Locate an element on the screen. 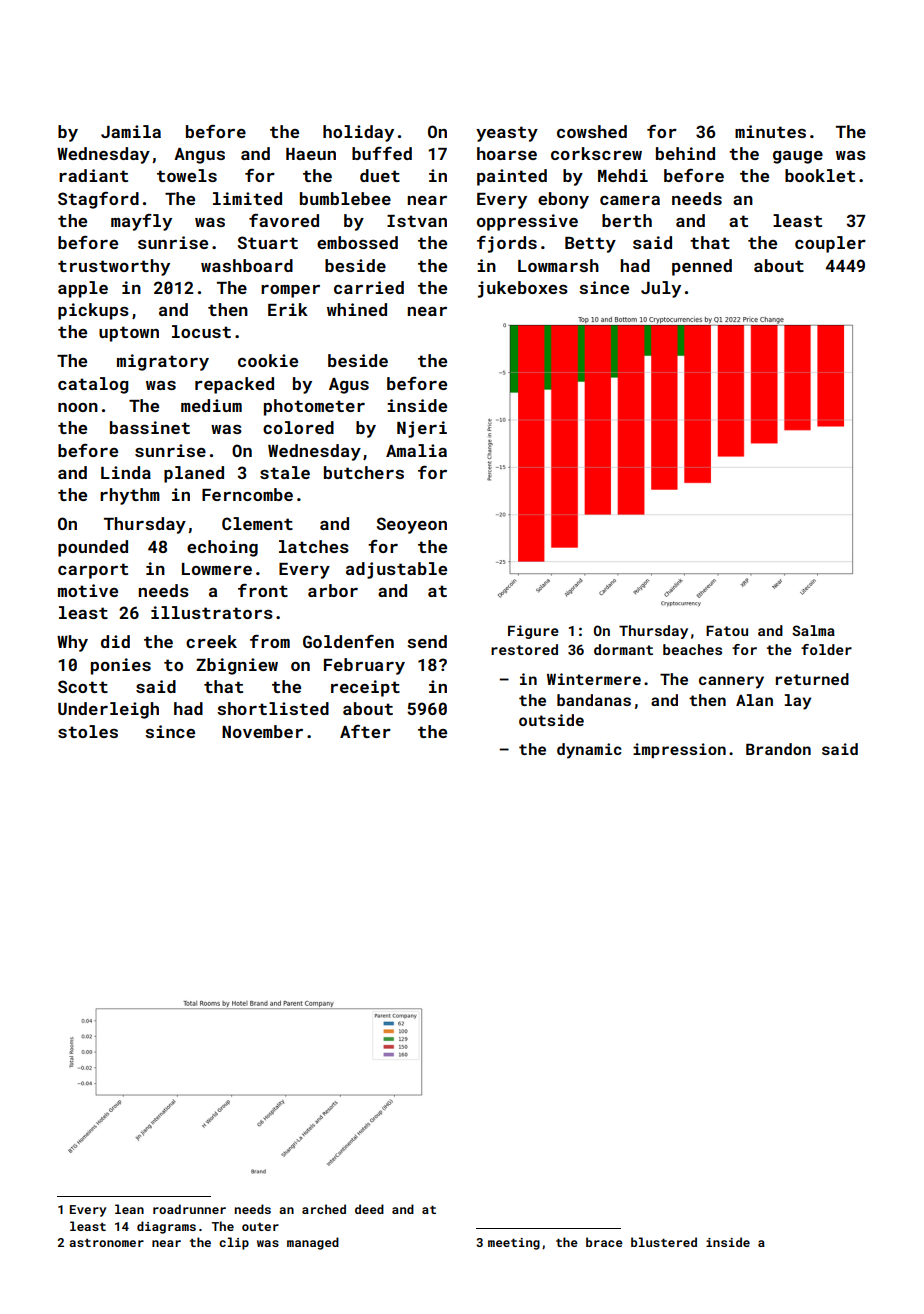 This screenshot has width=924, height=1314. arched is located at coordinates (324, 1209).
